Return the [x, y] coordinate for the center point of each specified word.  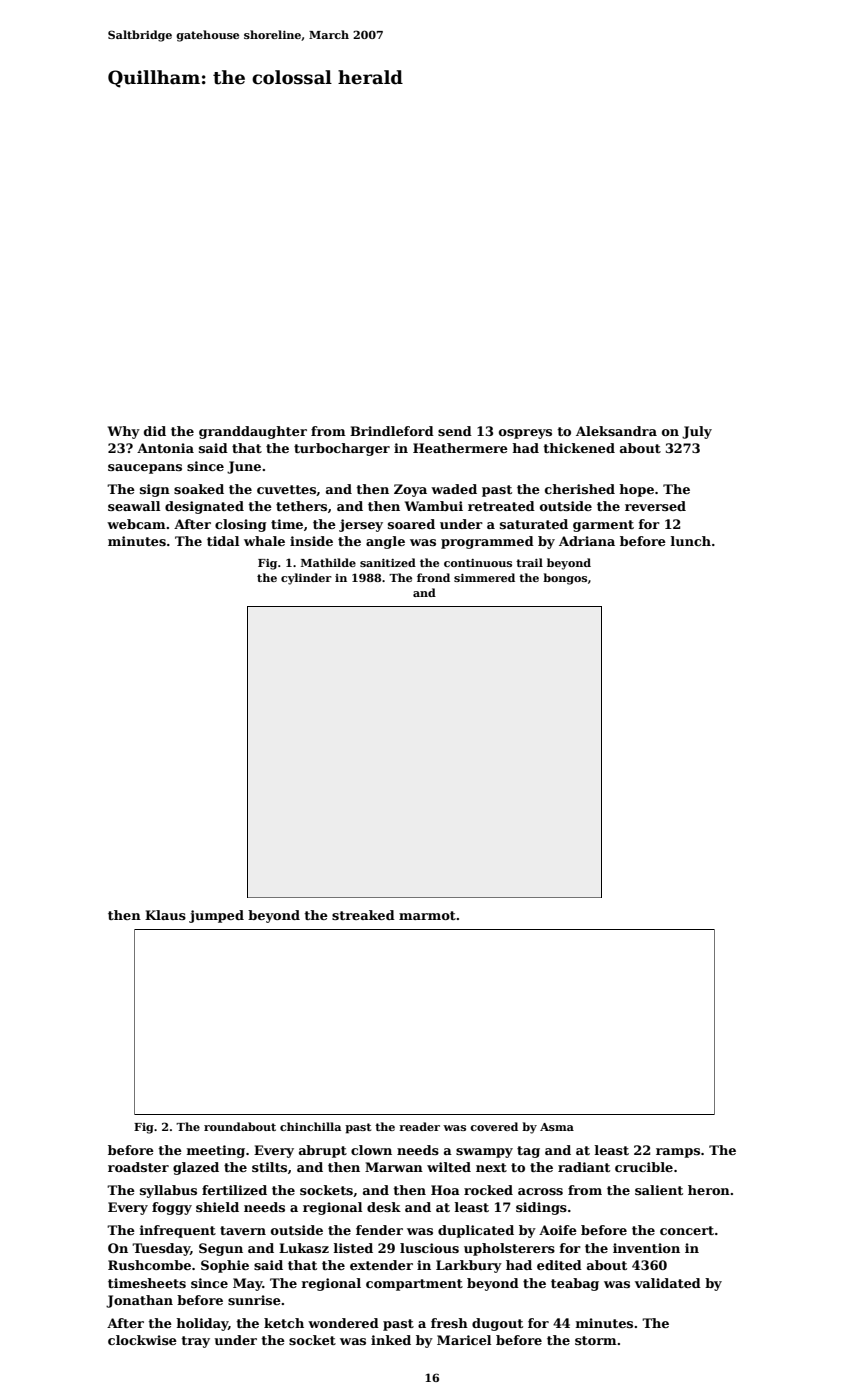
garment [603, 526]
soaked [199, 489]
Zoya [410, 490]
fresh [449, 1323]
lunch [691, 541]
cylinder [306, 579]
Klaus [165, 915]
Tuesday [161, 1249]
